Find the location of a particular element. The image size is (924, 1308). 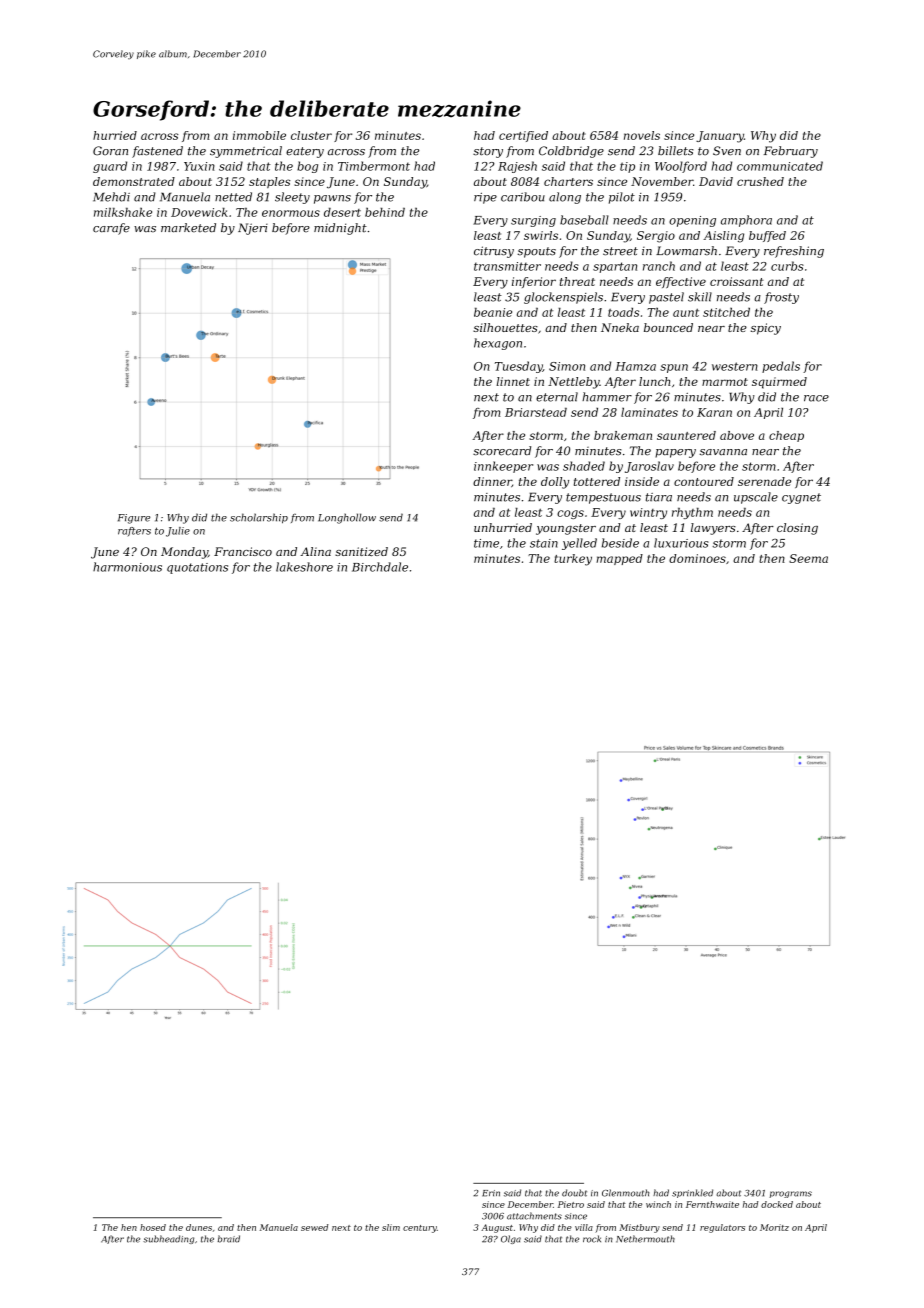

Seema is located at coordinates (808, 558).
